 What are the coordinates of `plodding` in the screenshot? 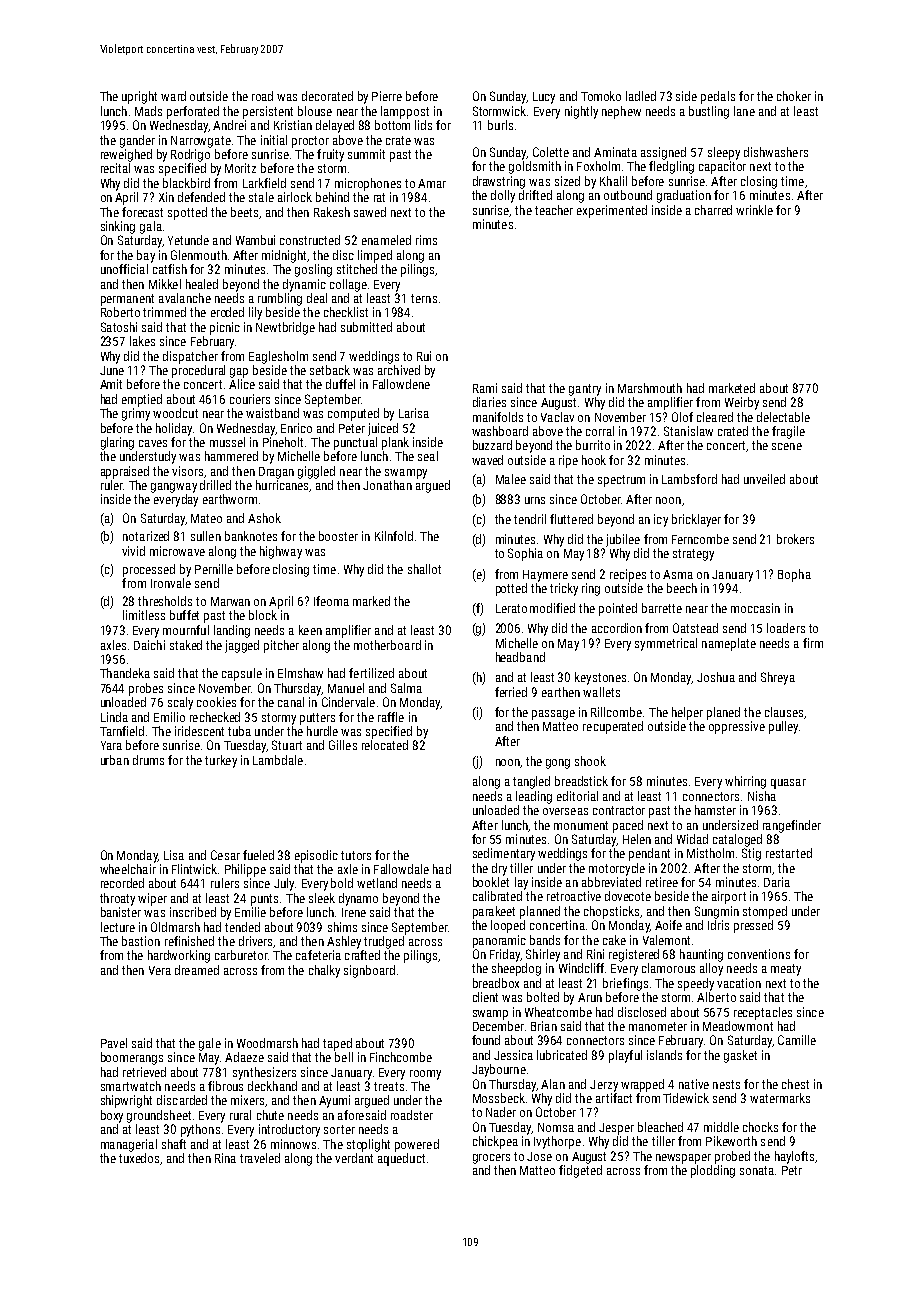 It's located at (713, 1171).
